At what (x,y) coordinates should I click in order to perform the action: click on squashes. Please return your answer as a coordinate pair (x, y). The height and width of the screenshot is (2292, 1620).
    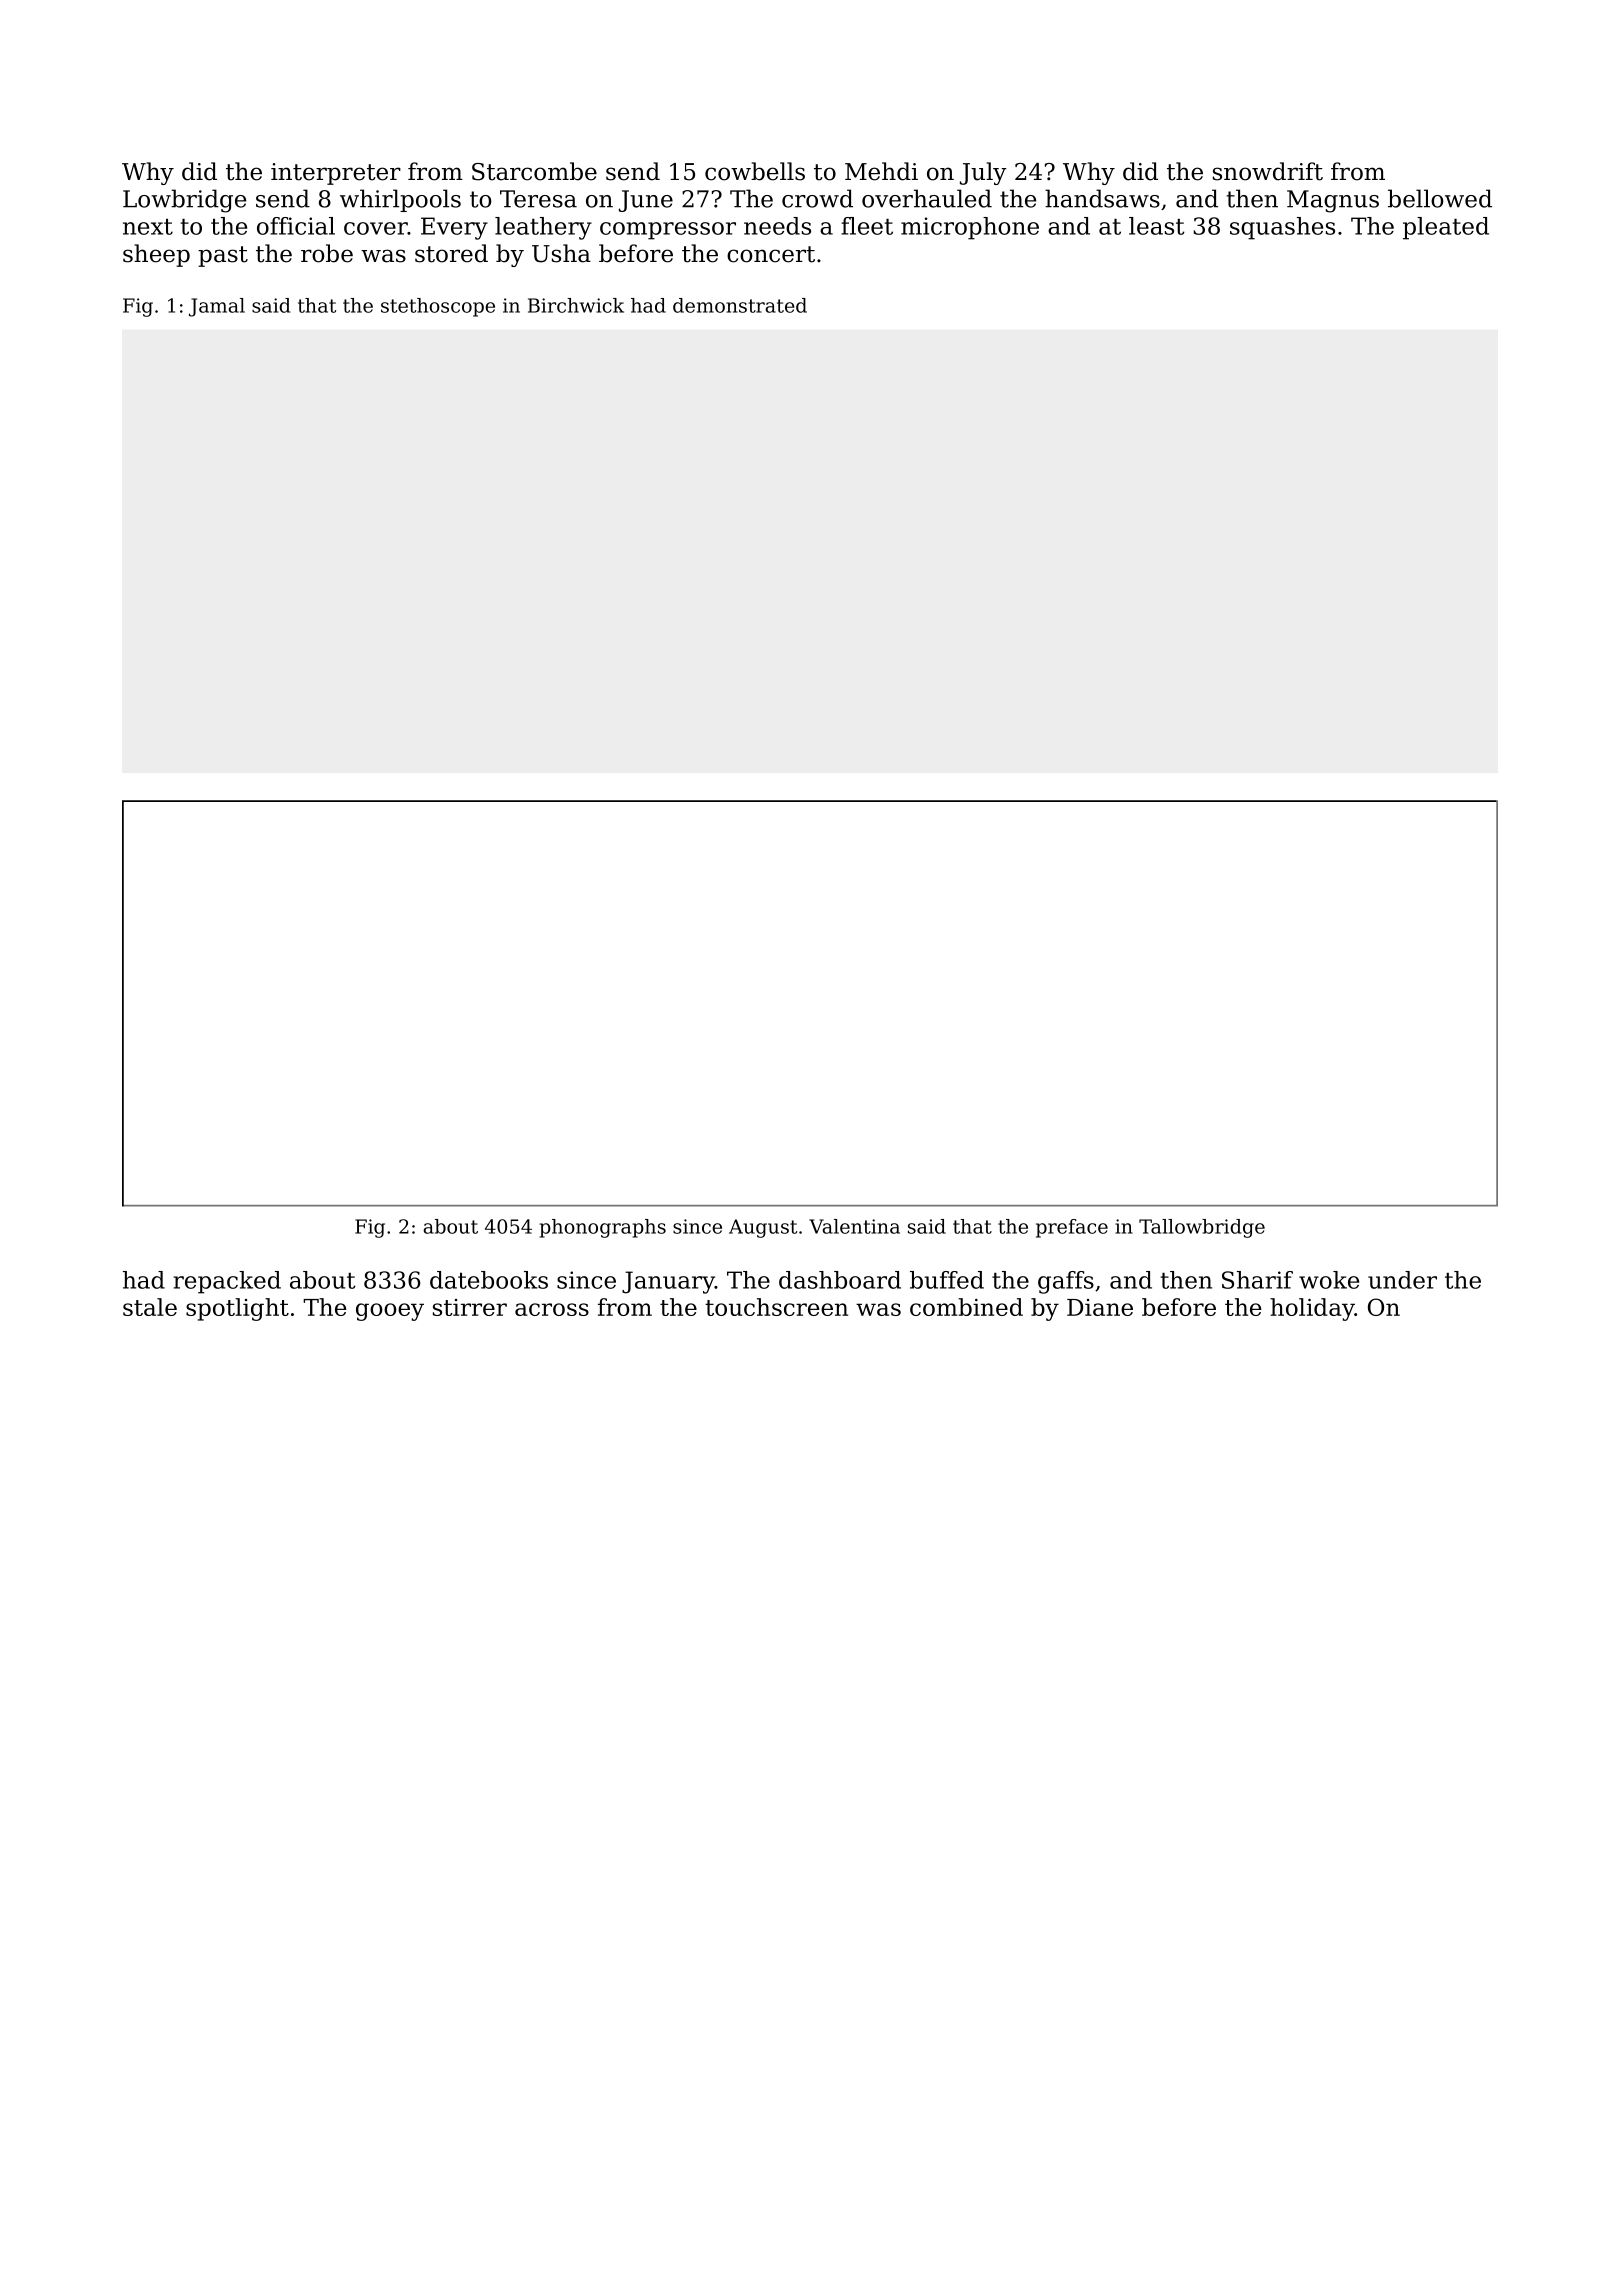
    Looking at the image, I should click on (1282, 228).
